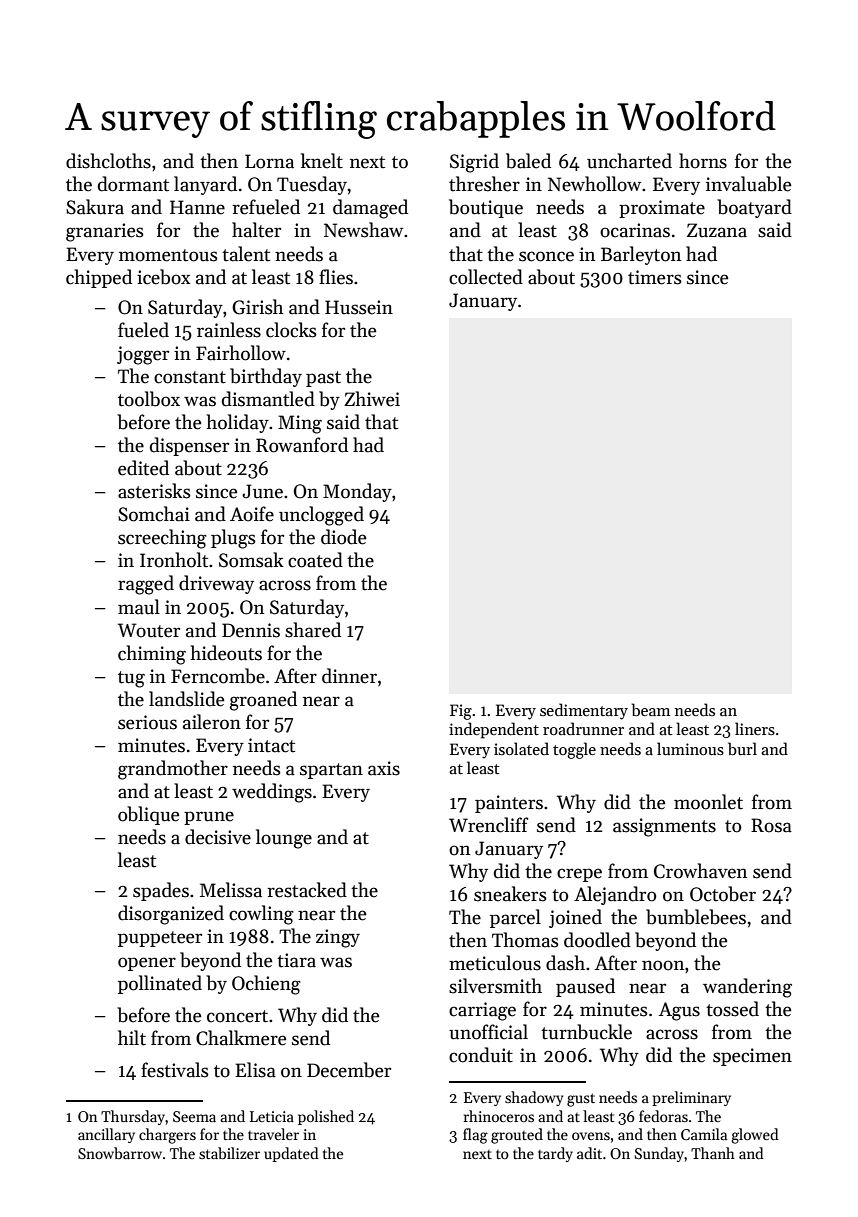 The width and height of the document is (858, 1217). I want to click on horns, so click(703, 161).
